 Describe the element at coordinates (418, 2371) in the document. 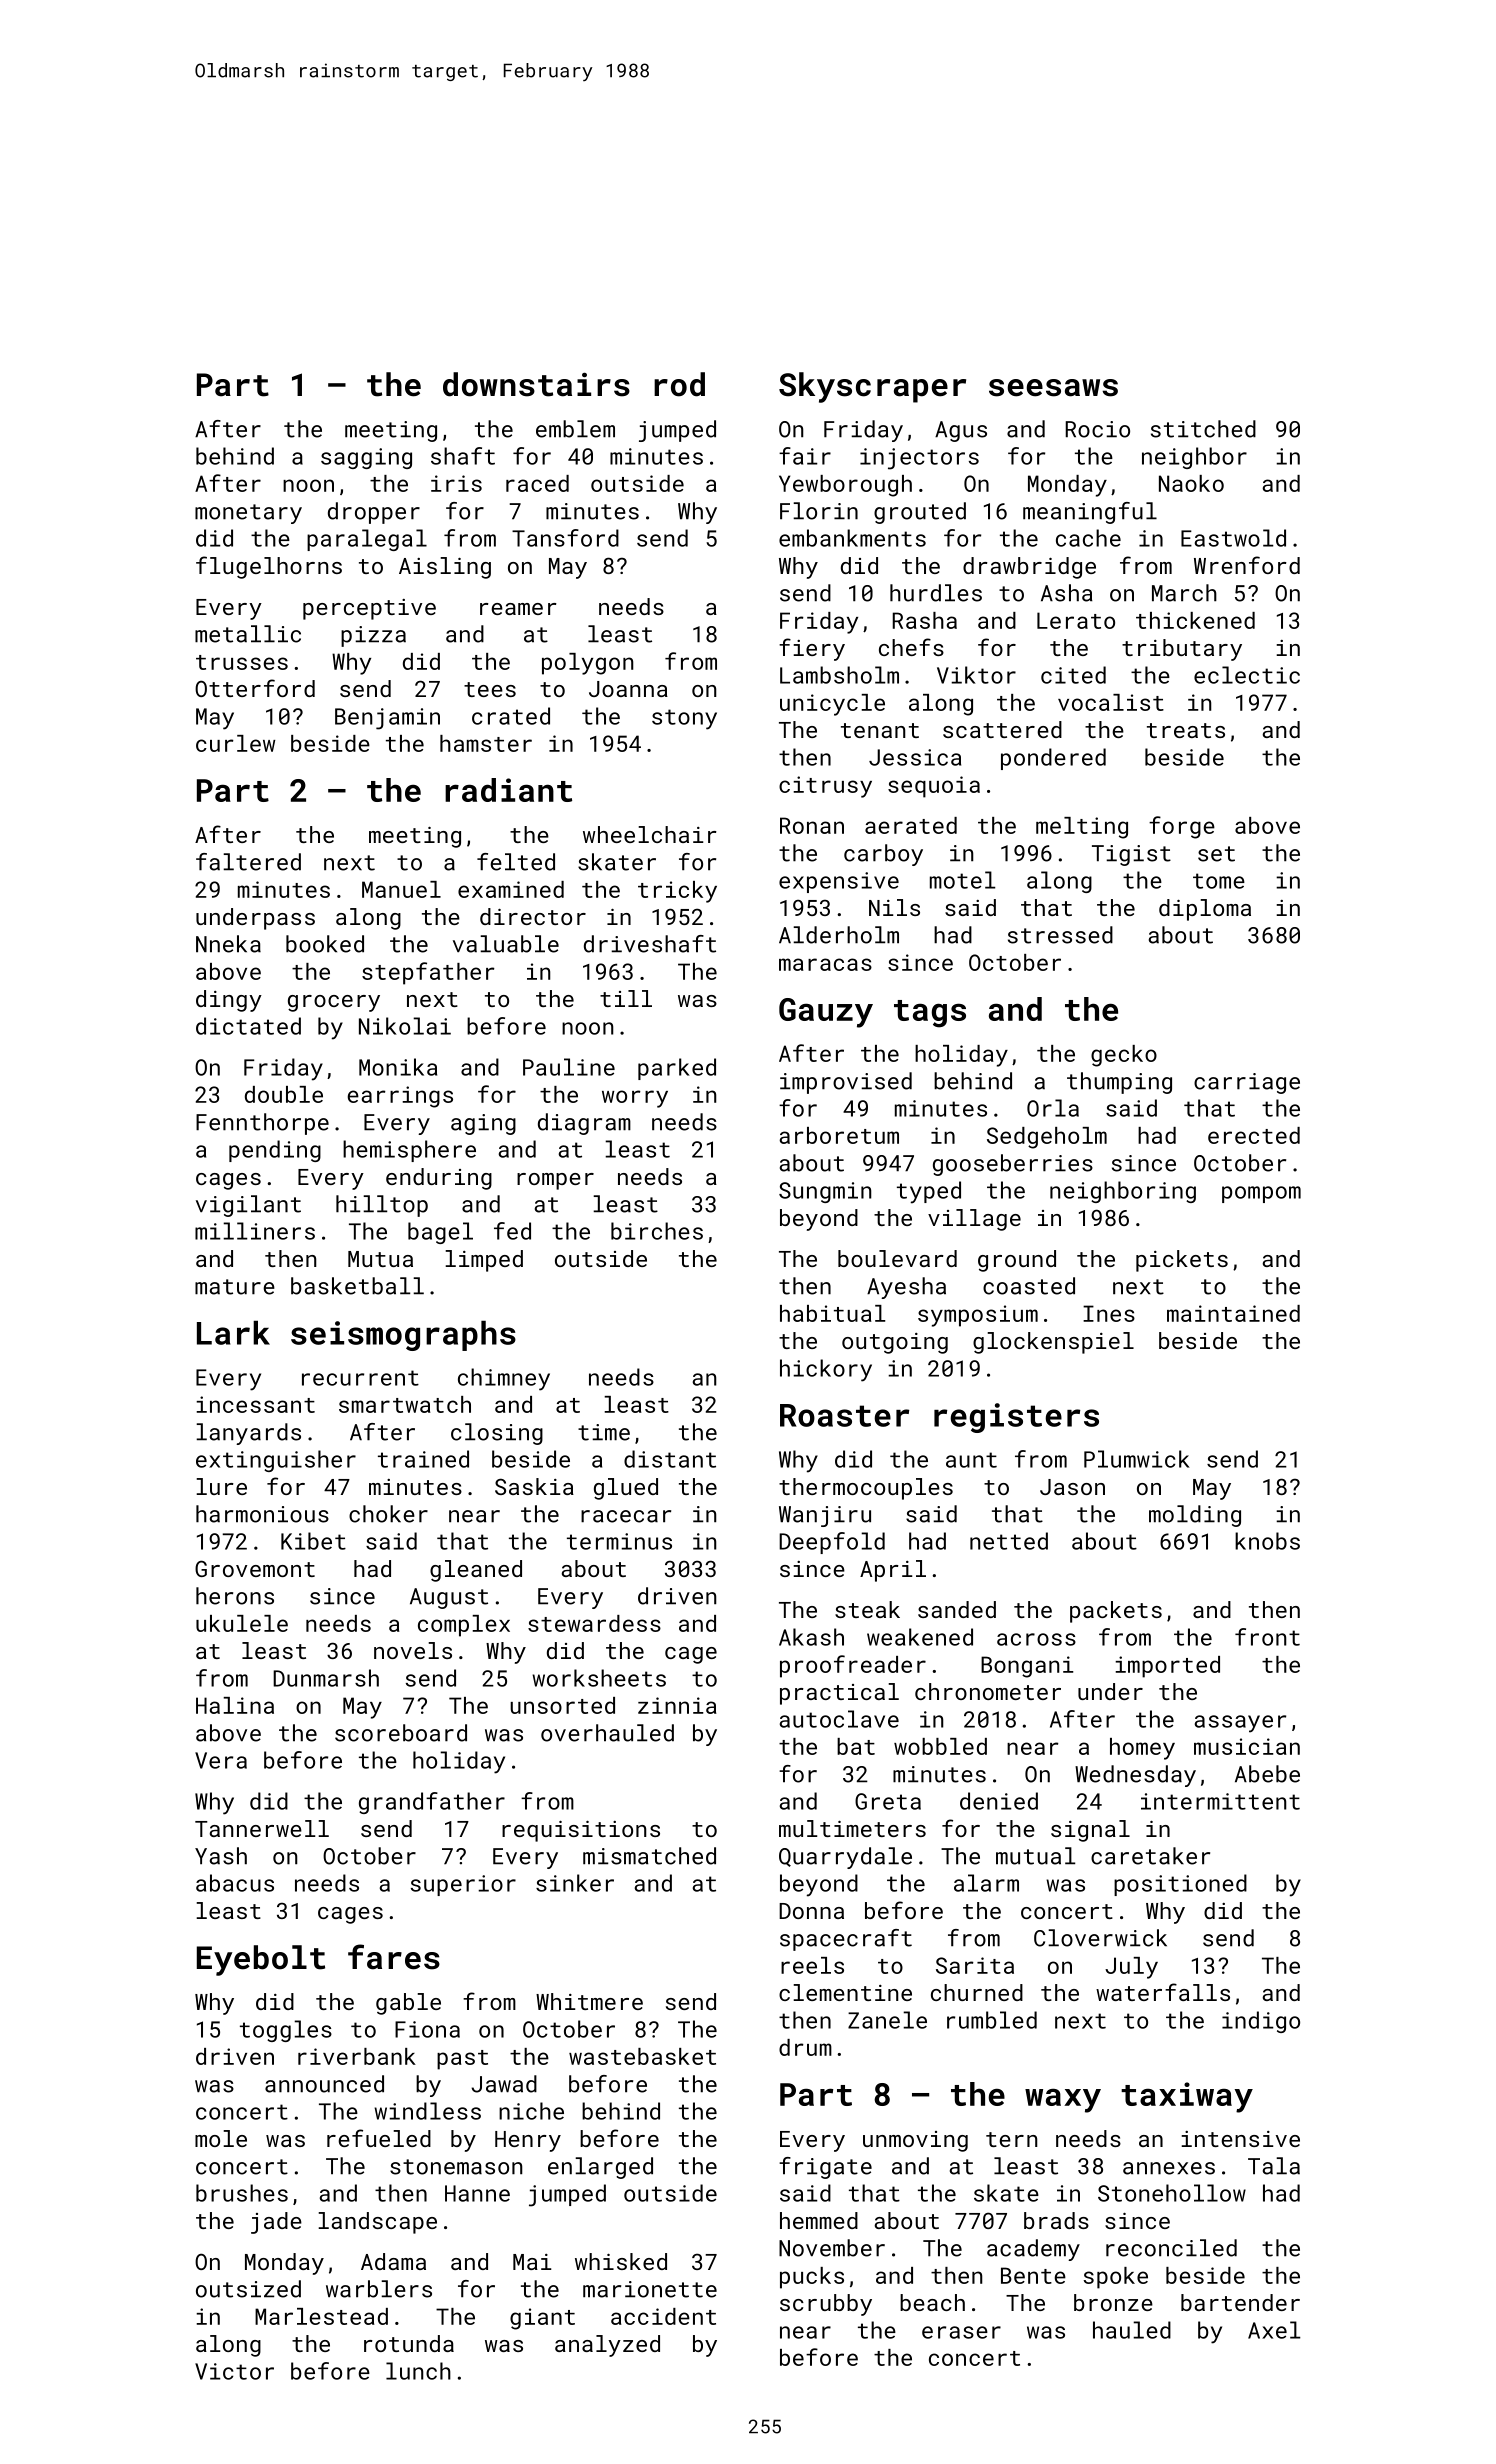

I see `lunch` at that location.
